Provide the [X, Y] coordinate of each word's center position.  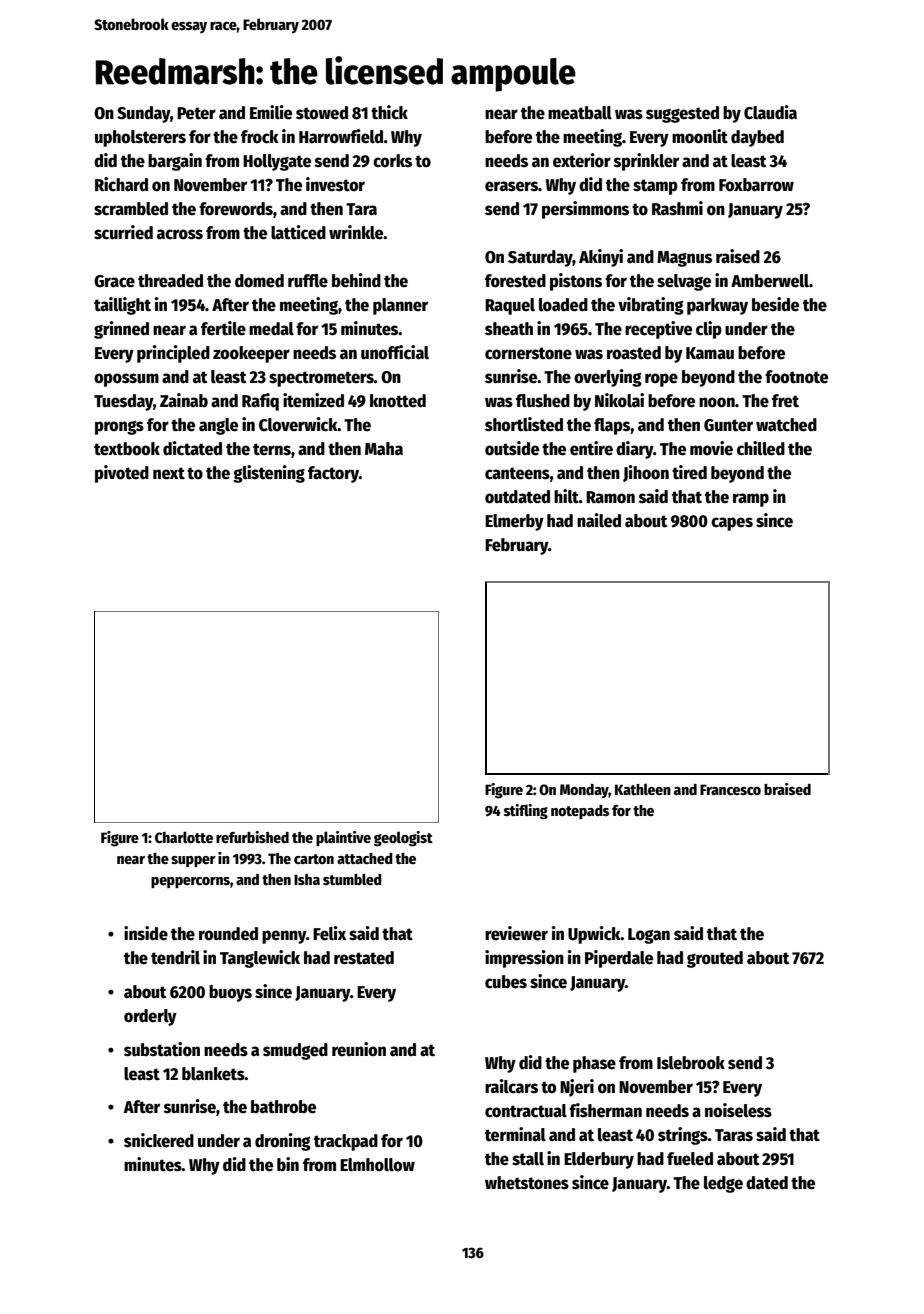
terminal [515, 1134]
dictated [192, 448]
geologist [403, 839]
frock [260, 137]
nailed [599, 520]
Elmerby [514, 522]
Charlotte [184, 837]
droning [283, 1142]
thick [389, 112]
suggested [682, 114]
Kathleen [643, 789]
